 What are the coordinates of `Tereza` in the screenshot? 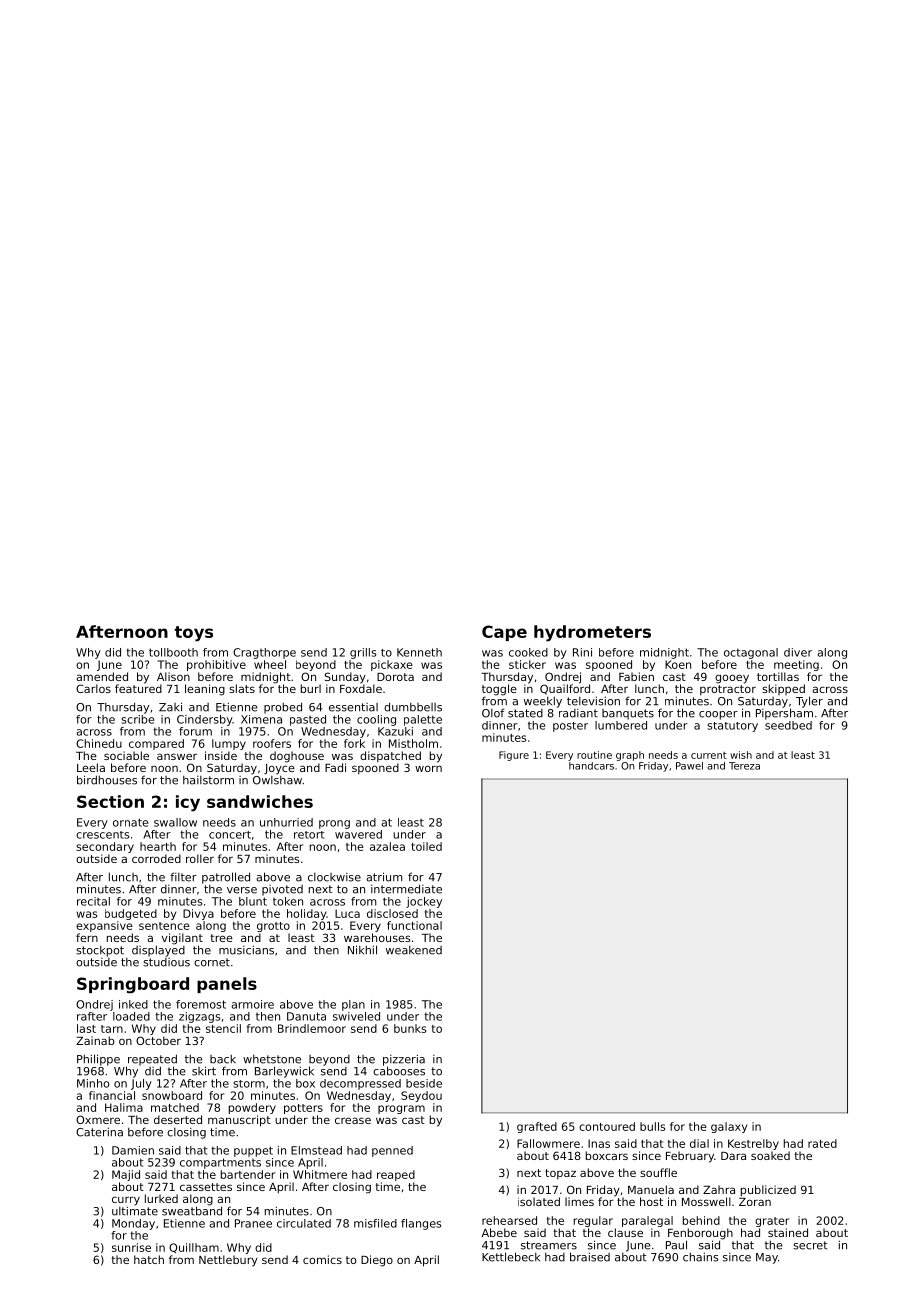 It's located at (744, 766).
